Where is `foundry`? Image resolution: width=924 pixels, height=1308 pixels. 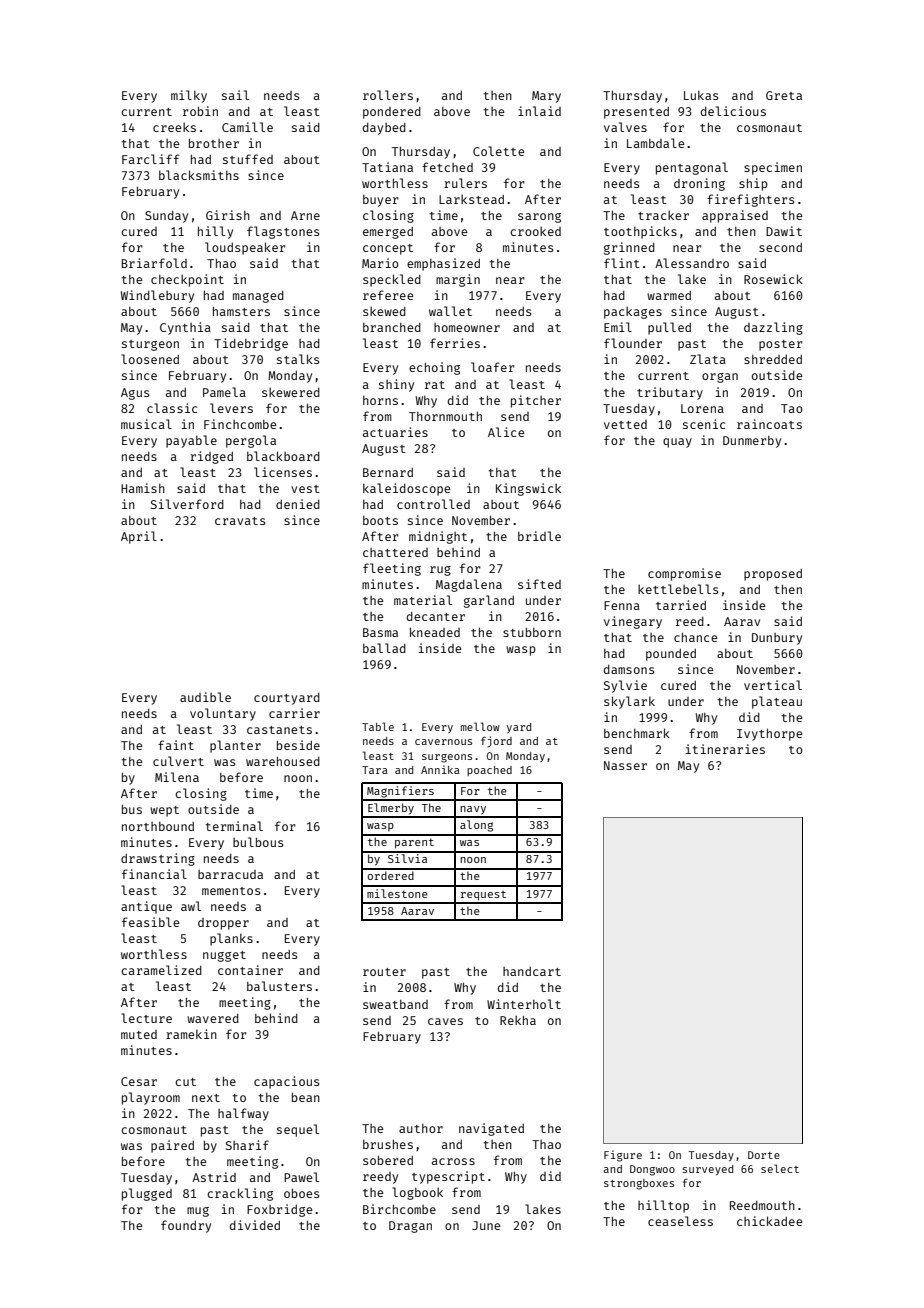
foundry is located at coordinates (186, 1226).
